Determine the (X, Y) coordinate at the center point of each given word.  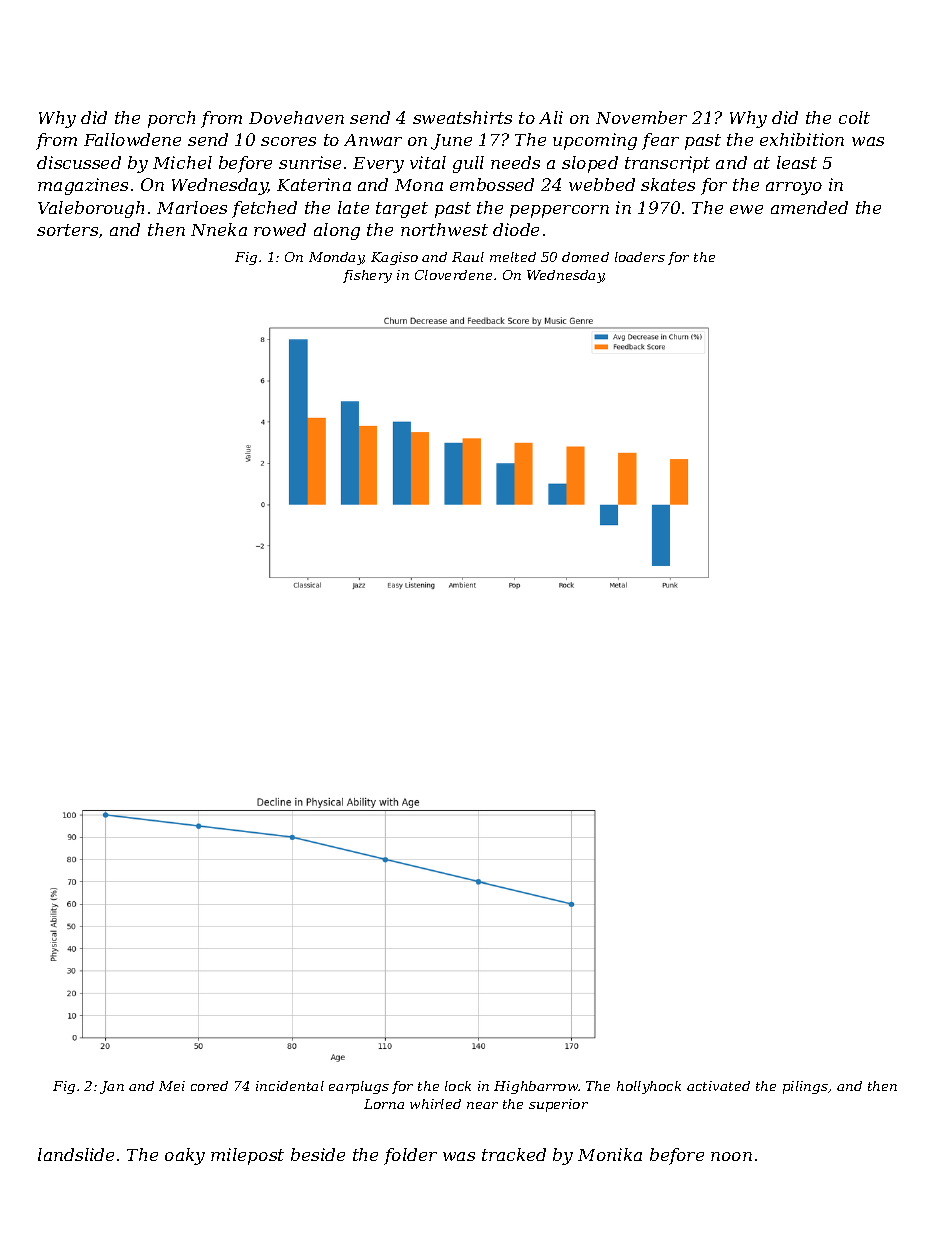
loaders (640, 257)
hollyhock (649, 1087)
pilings (805, 1087)
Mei (172, 1086)
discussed (79, 162)
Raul (468, 257)
